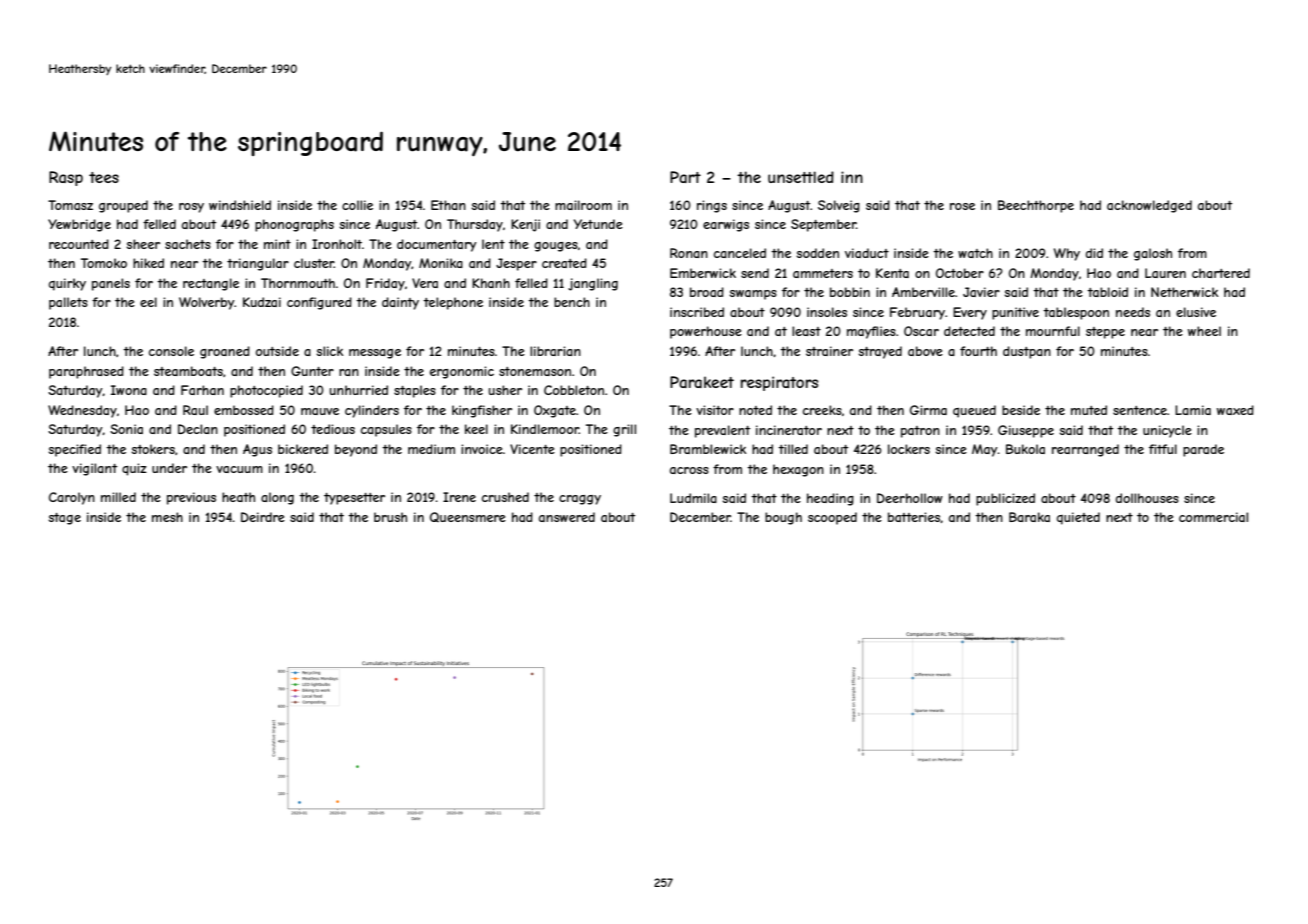 Image resolution: width=1308 pixels, height=924 pixels. What do you see at coordinates (104, 177) in the screenshot?
I see `tees` at bounding box center [104, 177].
